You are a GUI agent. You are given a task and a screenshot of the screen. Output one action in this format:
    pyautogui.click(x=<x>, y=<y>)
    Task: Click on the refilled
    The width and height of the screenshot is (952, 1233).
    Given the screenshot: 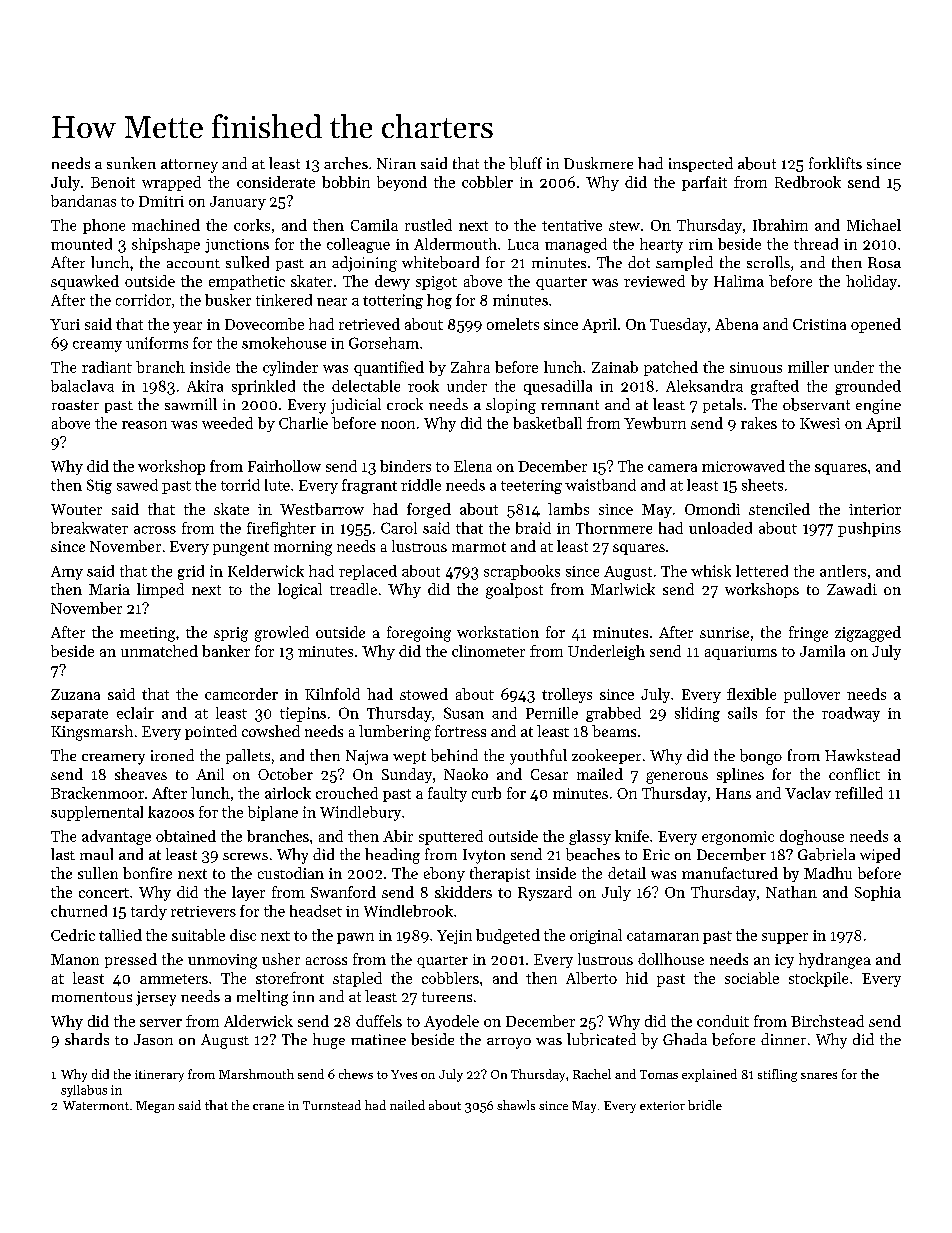 What is the action you would take?
    pyautogui.click(x=859, y=793)
